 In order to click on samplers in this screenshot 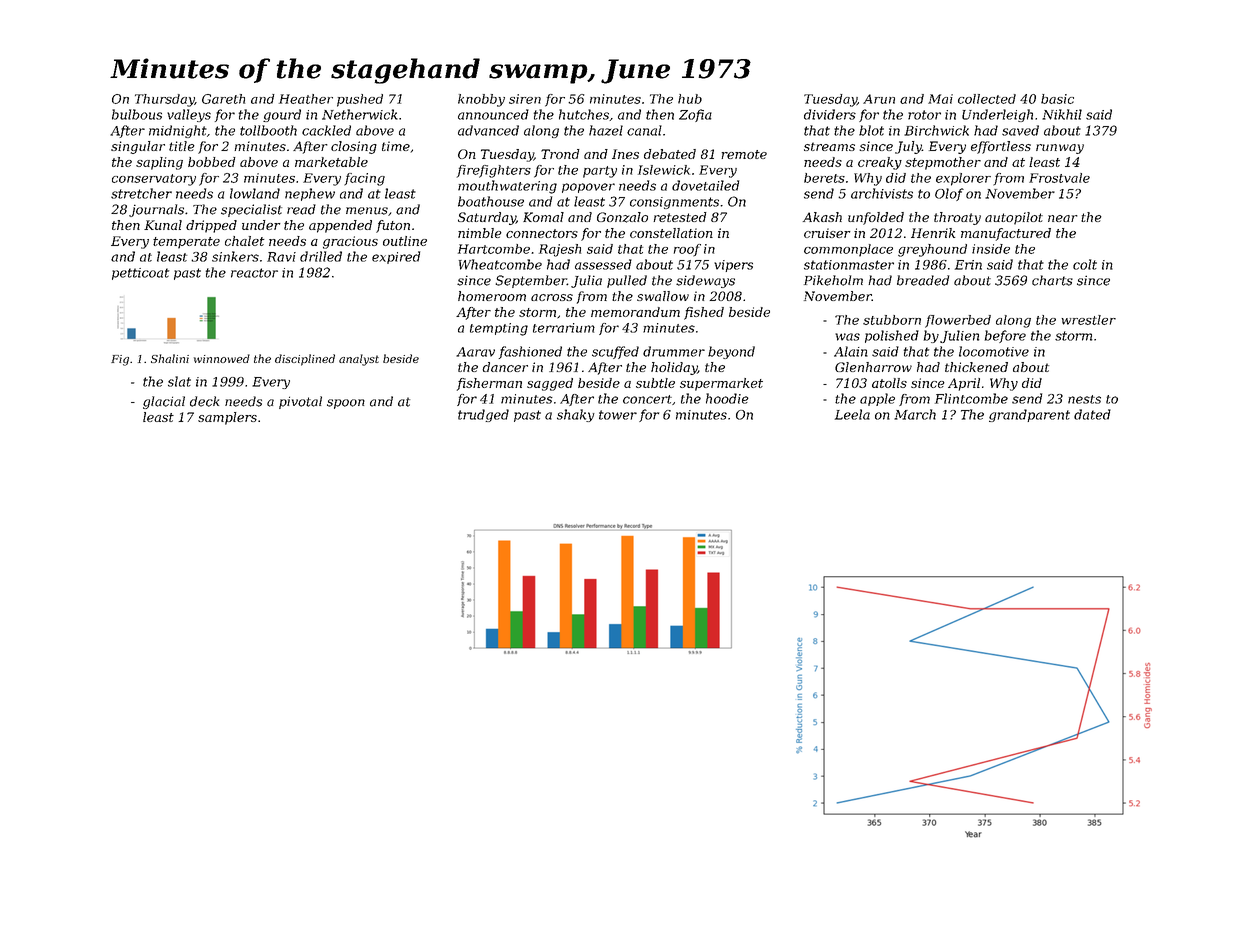, I will do `click(227, 418)`.
